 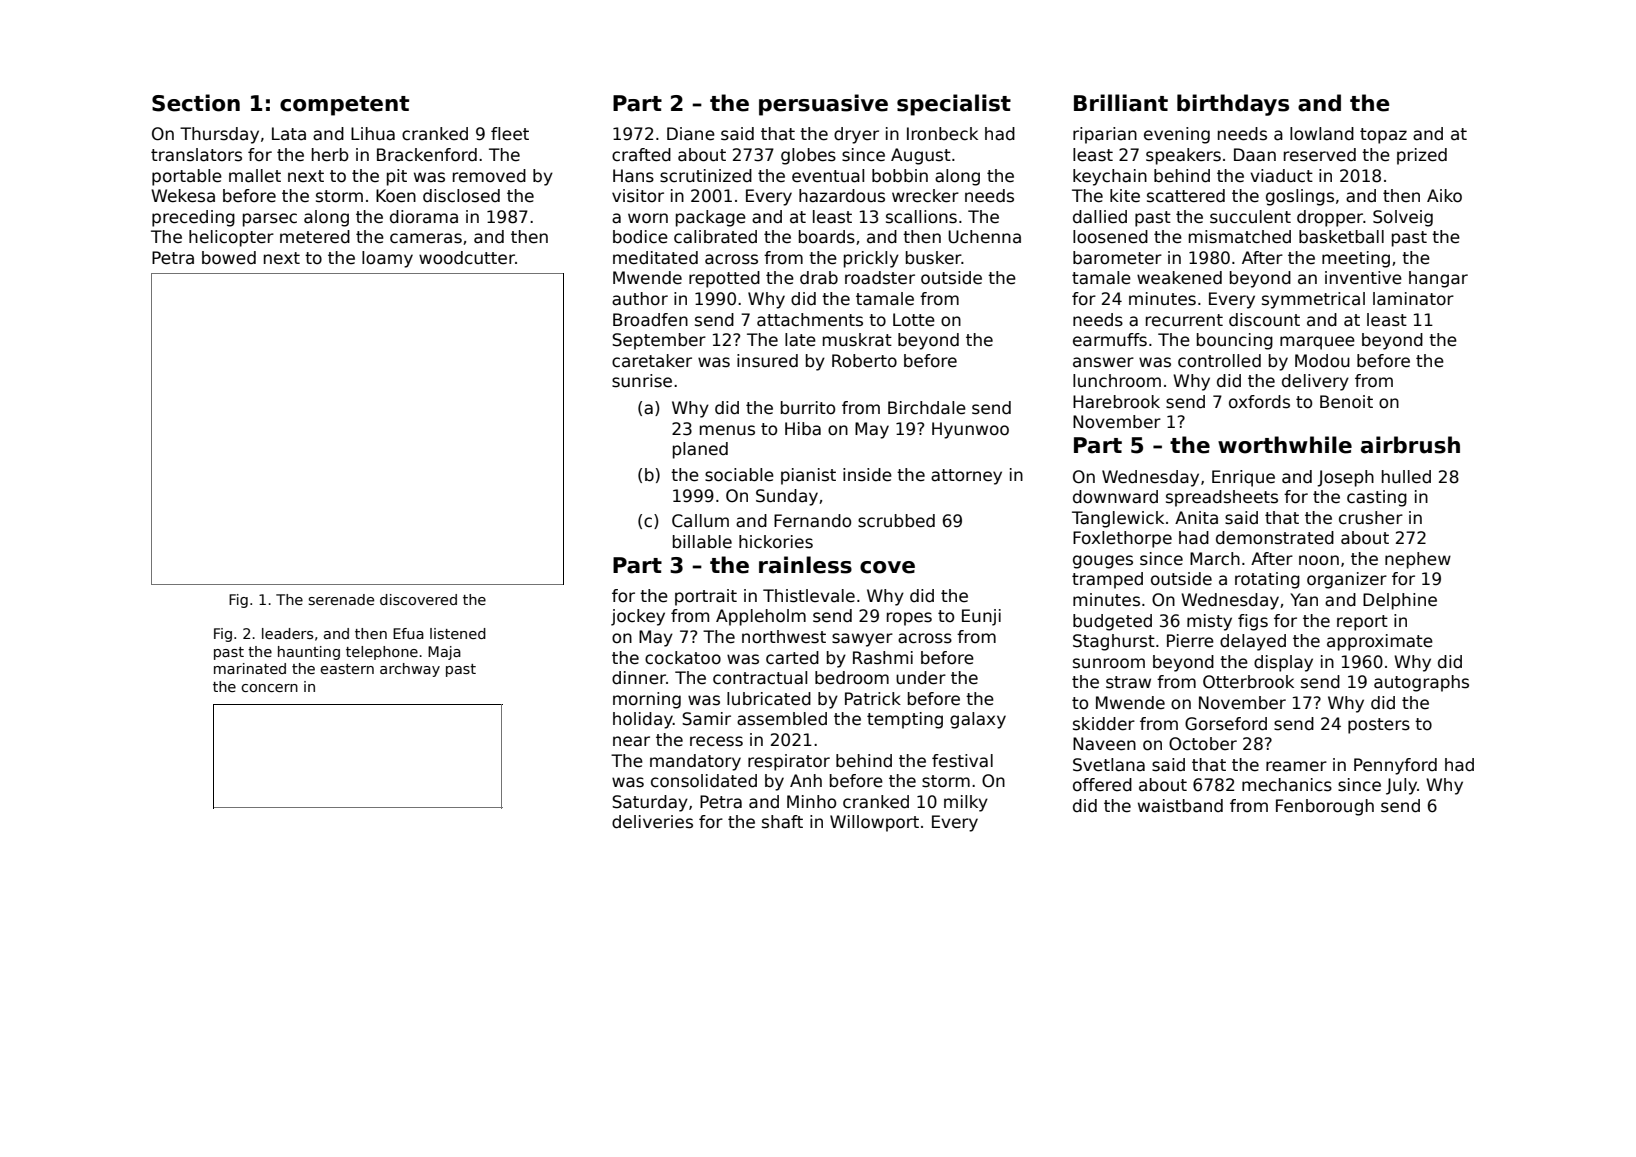 What do you see at coordinates (700, 450) in the screenshot?
I see `planed` at bounding box center [700, 450].
